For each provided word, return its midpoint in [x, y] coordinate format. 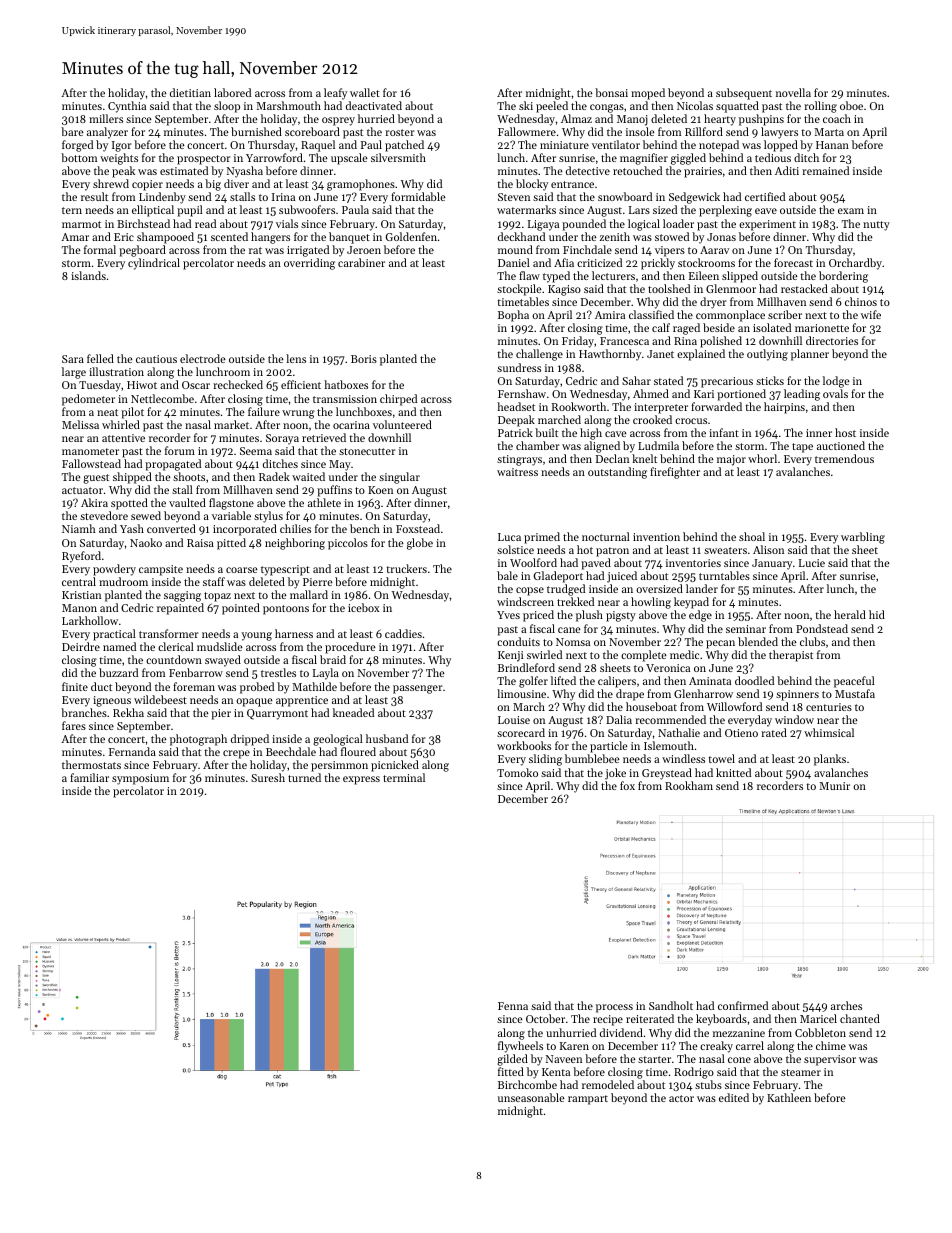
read [205, 223]
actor [681, 1098]
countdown [174, 659]
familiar [89, 777]
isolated [772, 327]
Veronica [668, 668]
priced [538, 616]
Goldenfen [411, 236]
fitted [511, 1071]
